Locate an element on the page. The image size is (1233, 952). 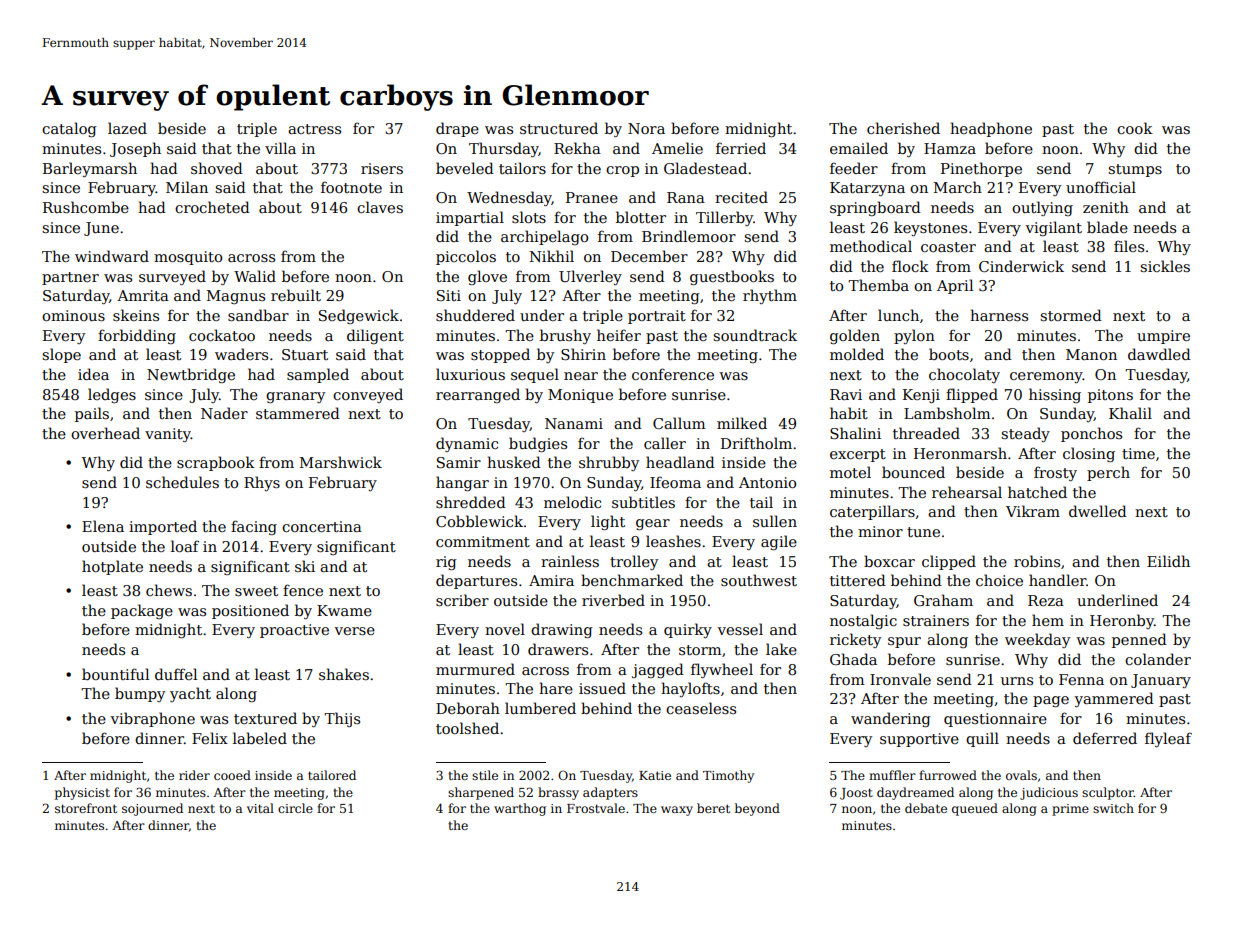
boots is located at coordinates (949, 354).
